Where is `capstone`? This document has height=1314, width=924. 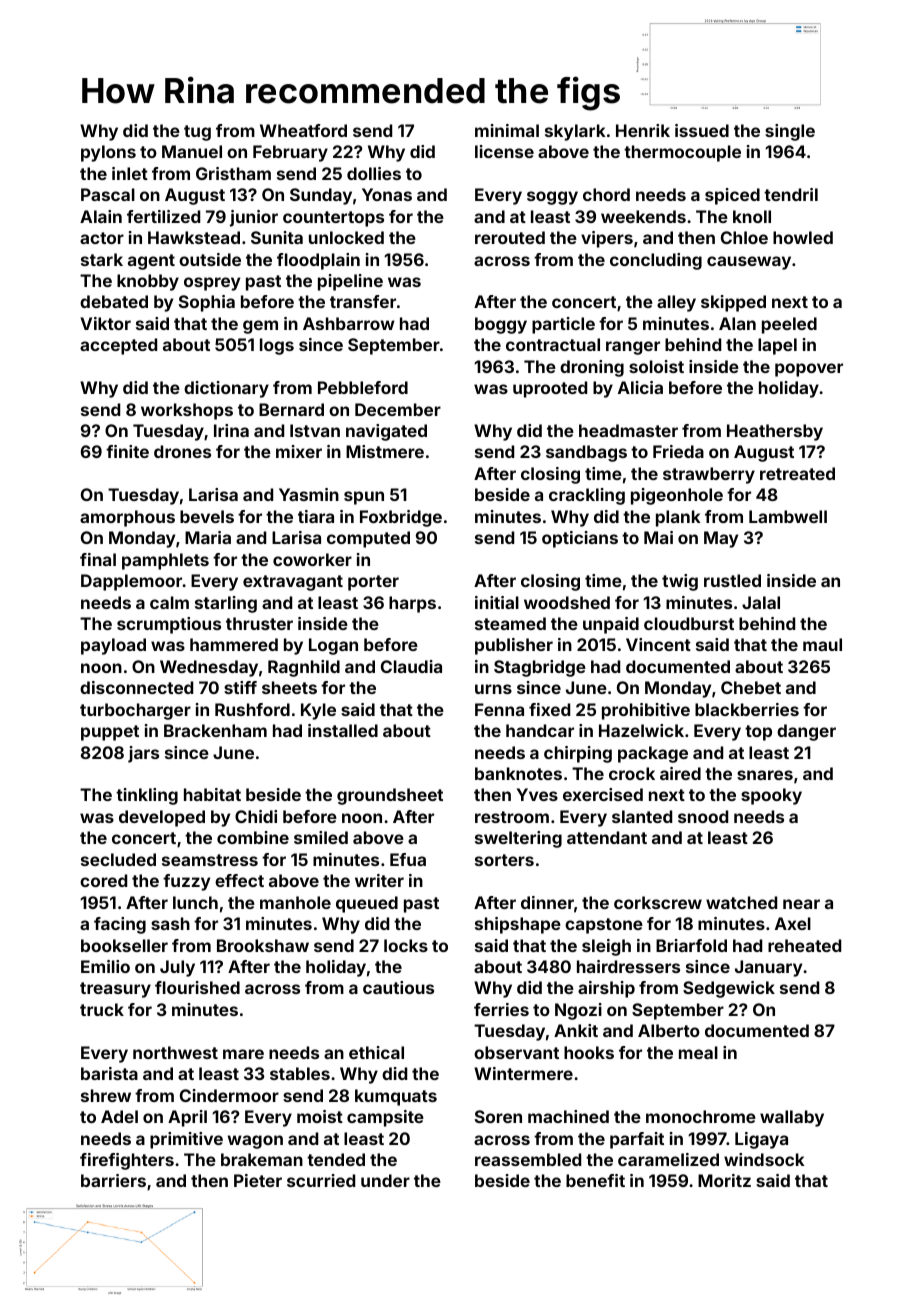
capstone is located at coordinates (604, 926).
